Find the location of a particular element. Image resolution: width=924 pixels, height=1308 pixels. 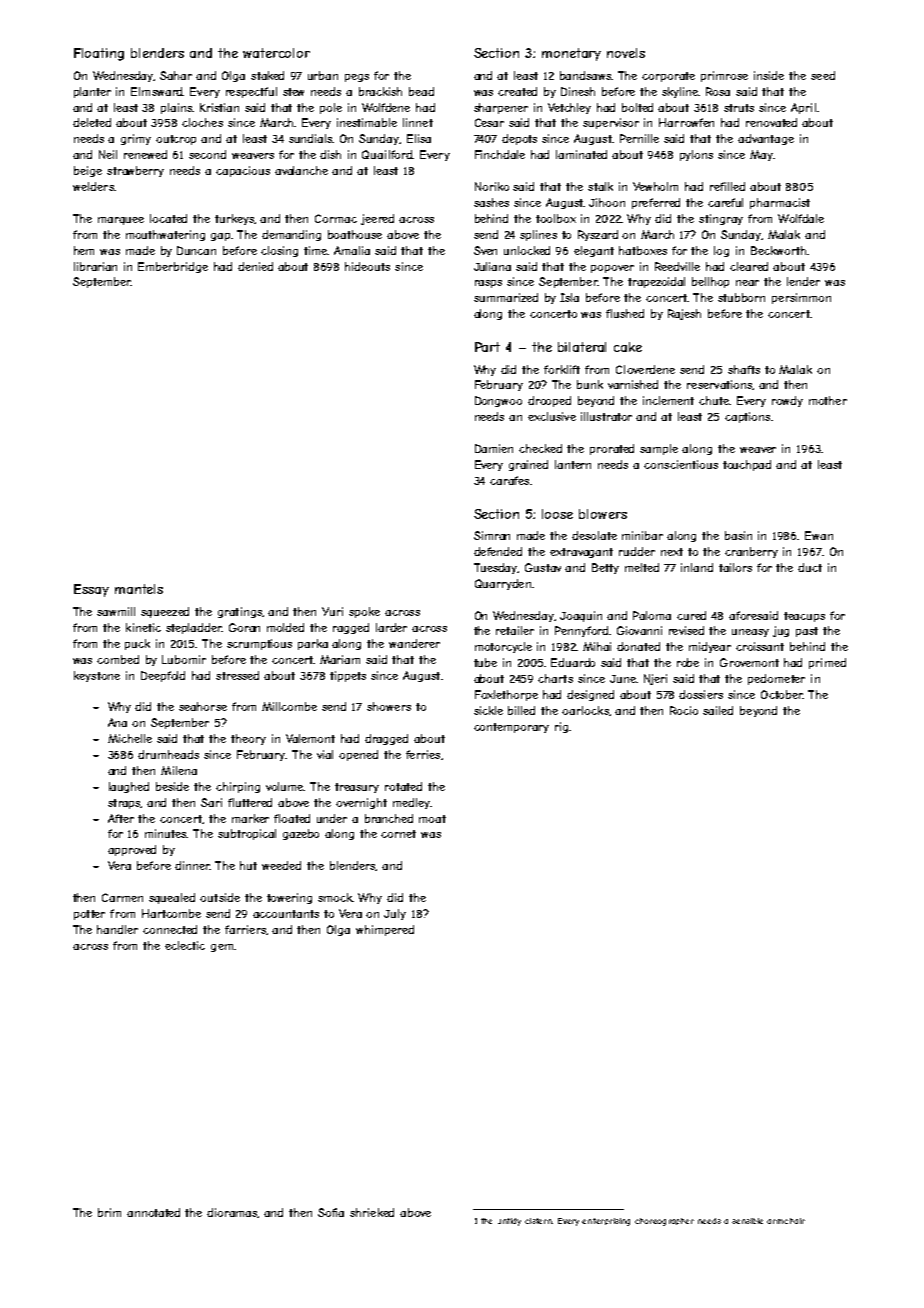

untidy is located at coordinates (509, 1222).
